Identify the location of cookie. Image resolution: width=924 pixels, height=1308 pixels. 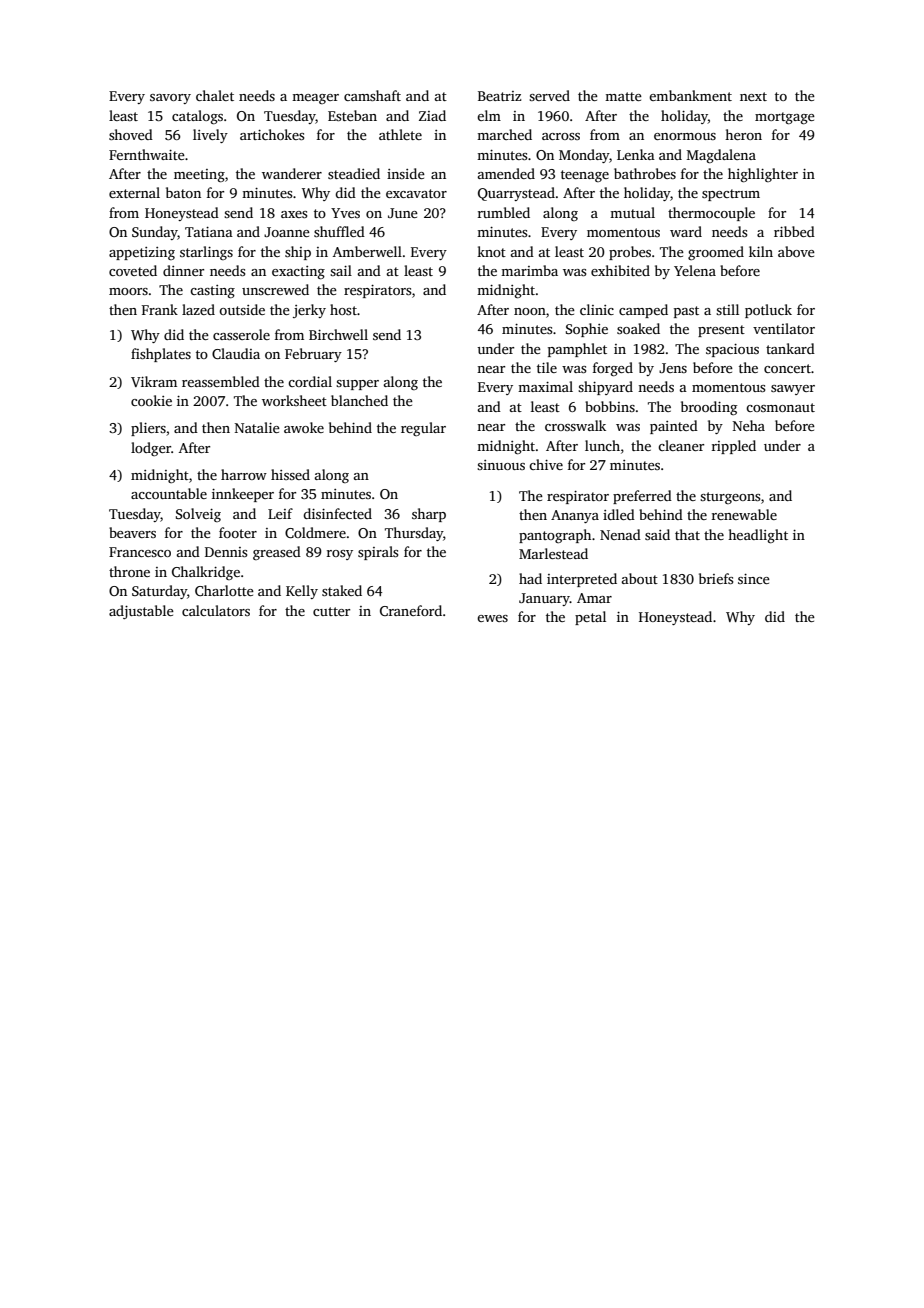
(151, 400).
